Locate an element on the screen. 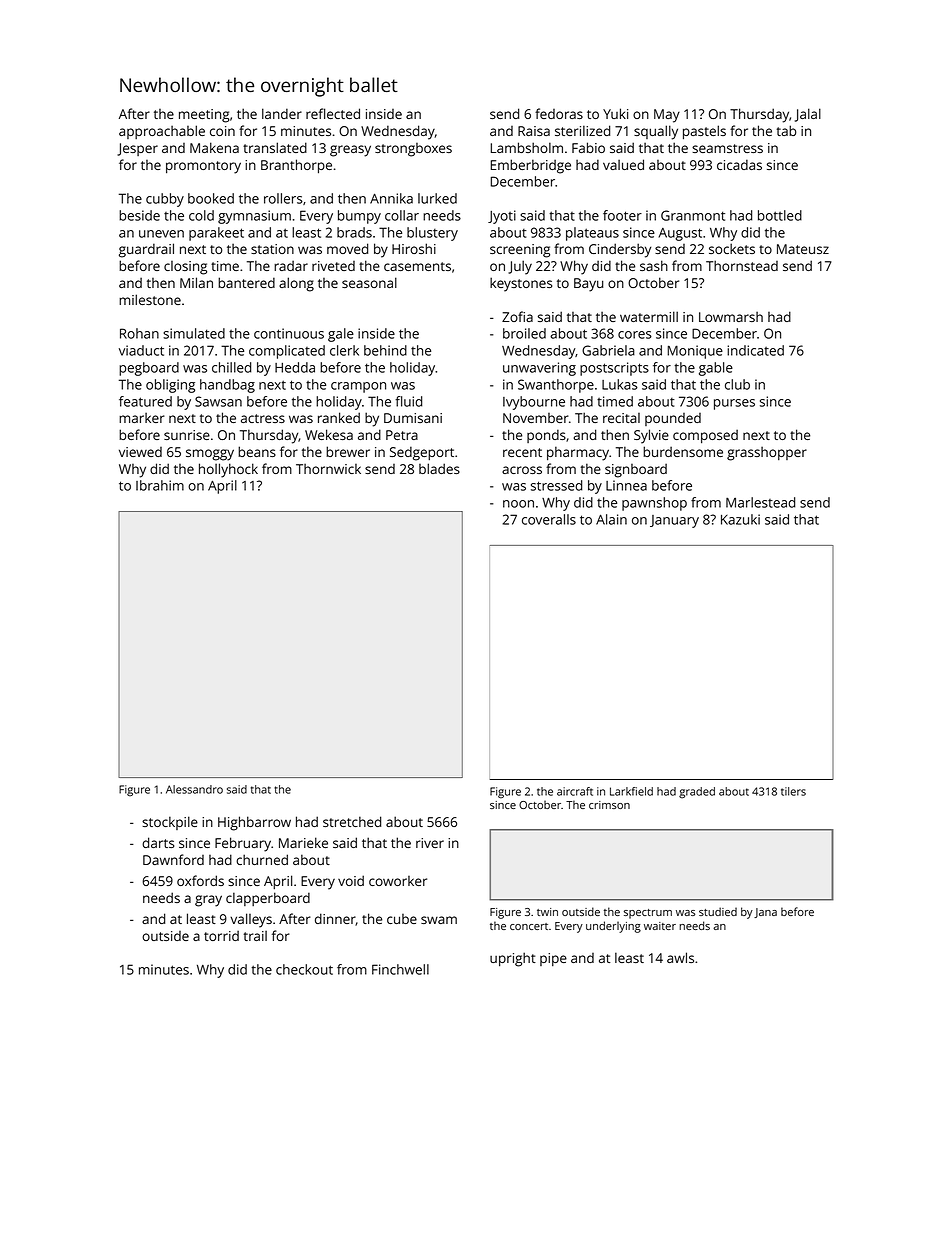 The height and width of the screenshot is (1233, 952). Larkfield is located at coordinates (631, 791).
